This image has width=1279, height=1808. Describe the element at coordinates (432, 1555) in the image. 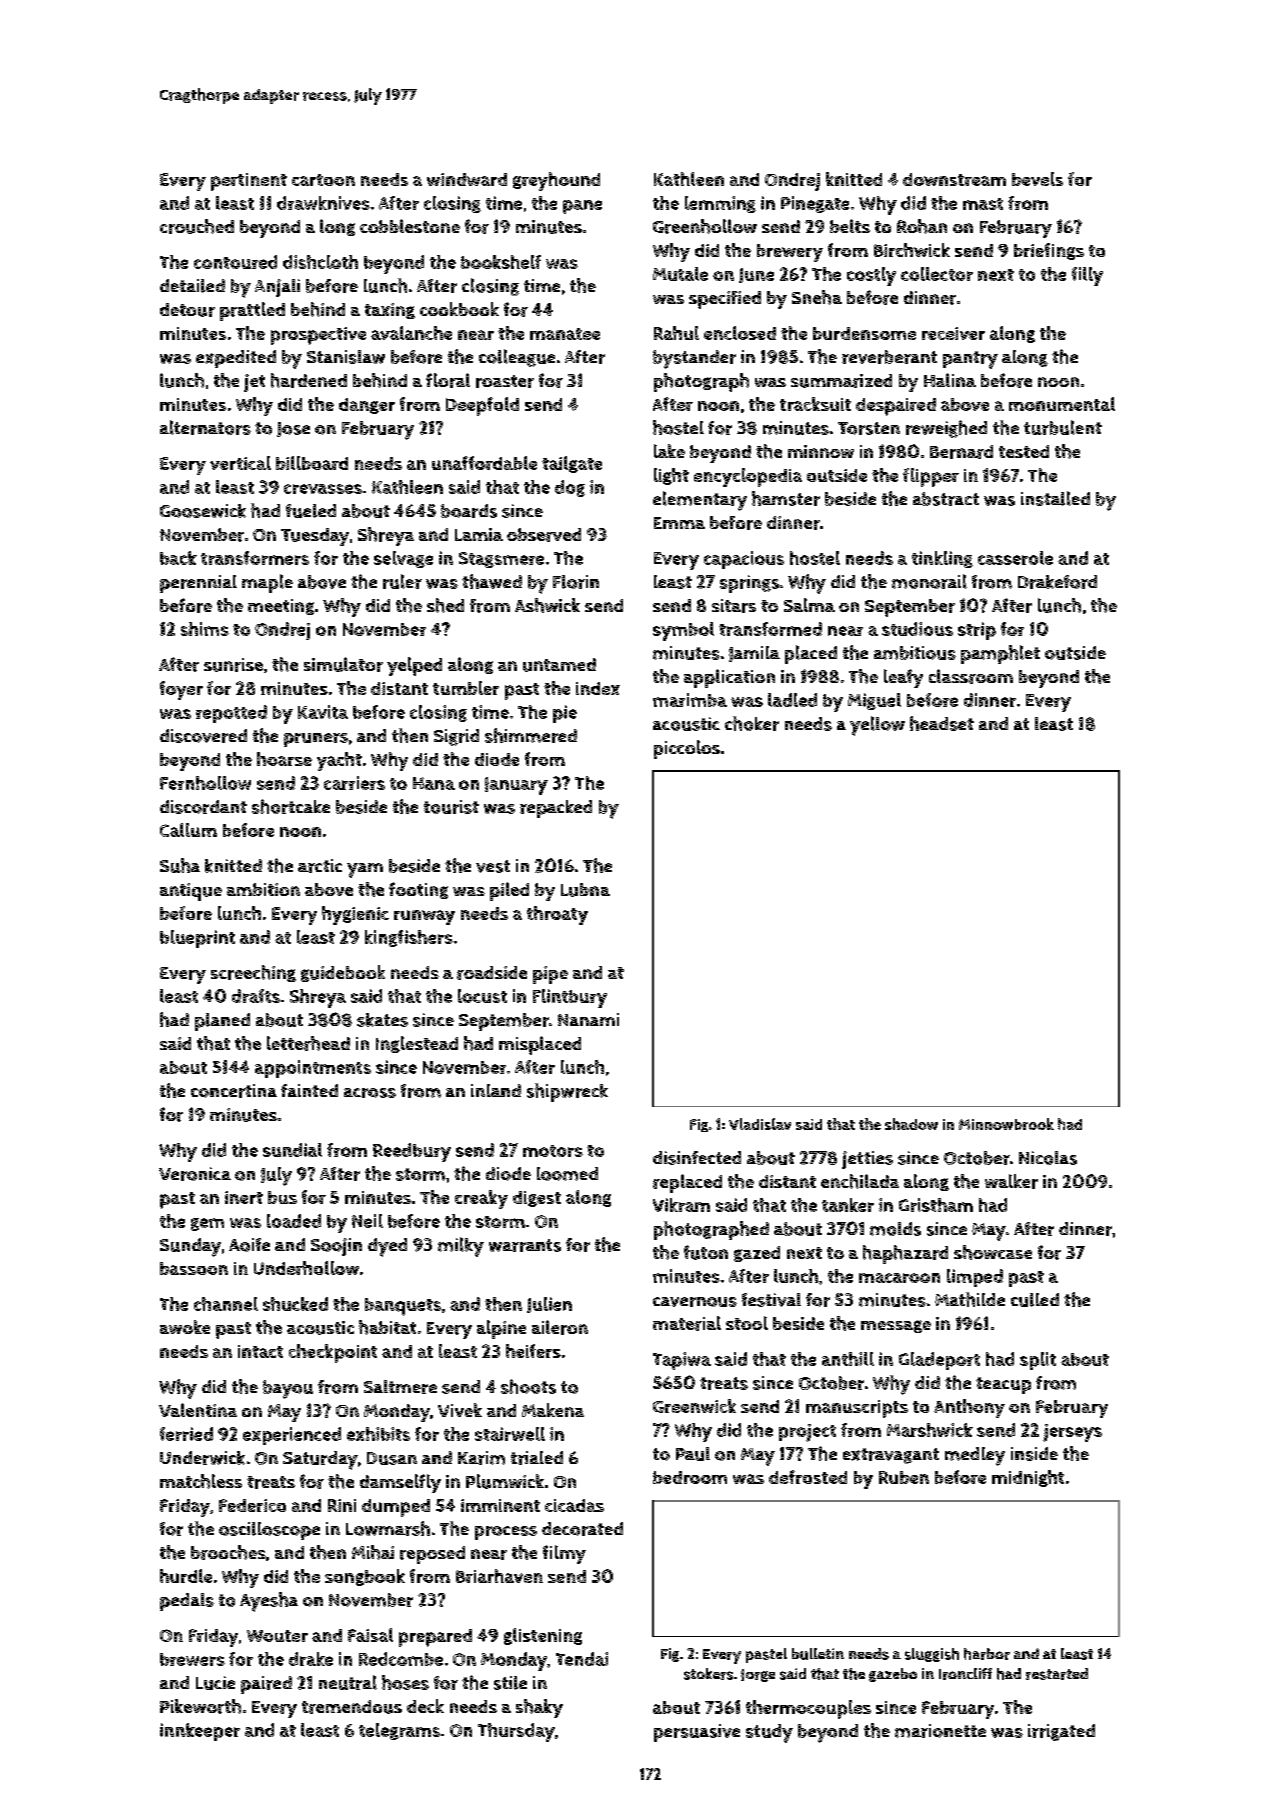

I see `reposed` at that location.
